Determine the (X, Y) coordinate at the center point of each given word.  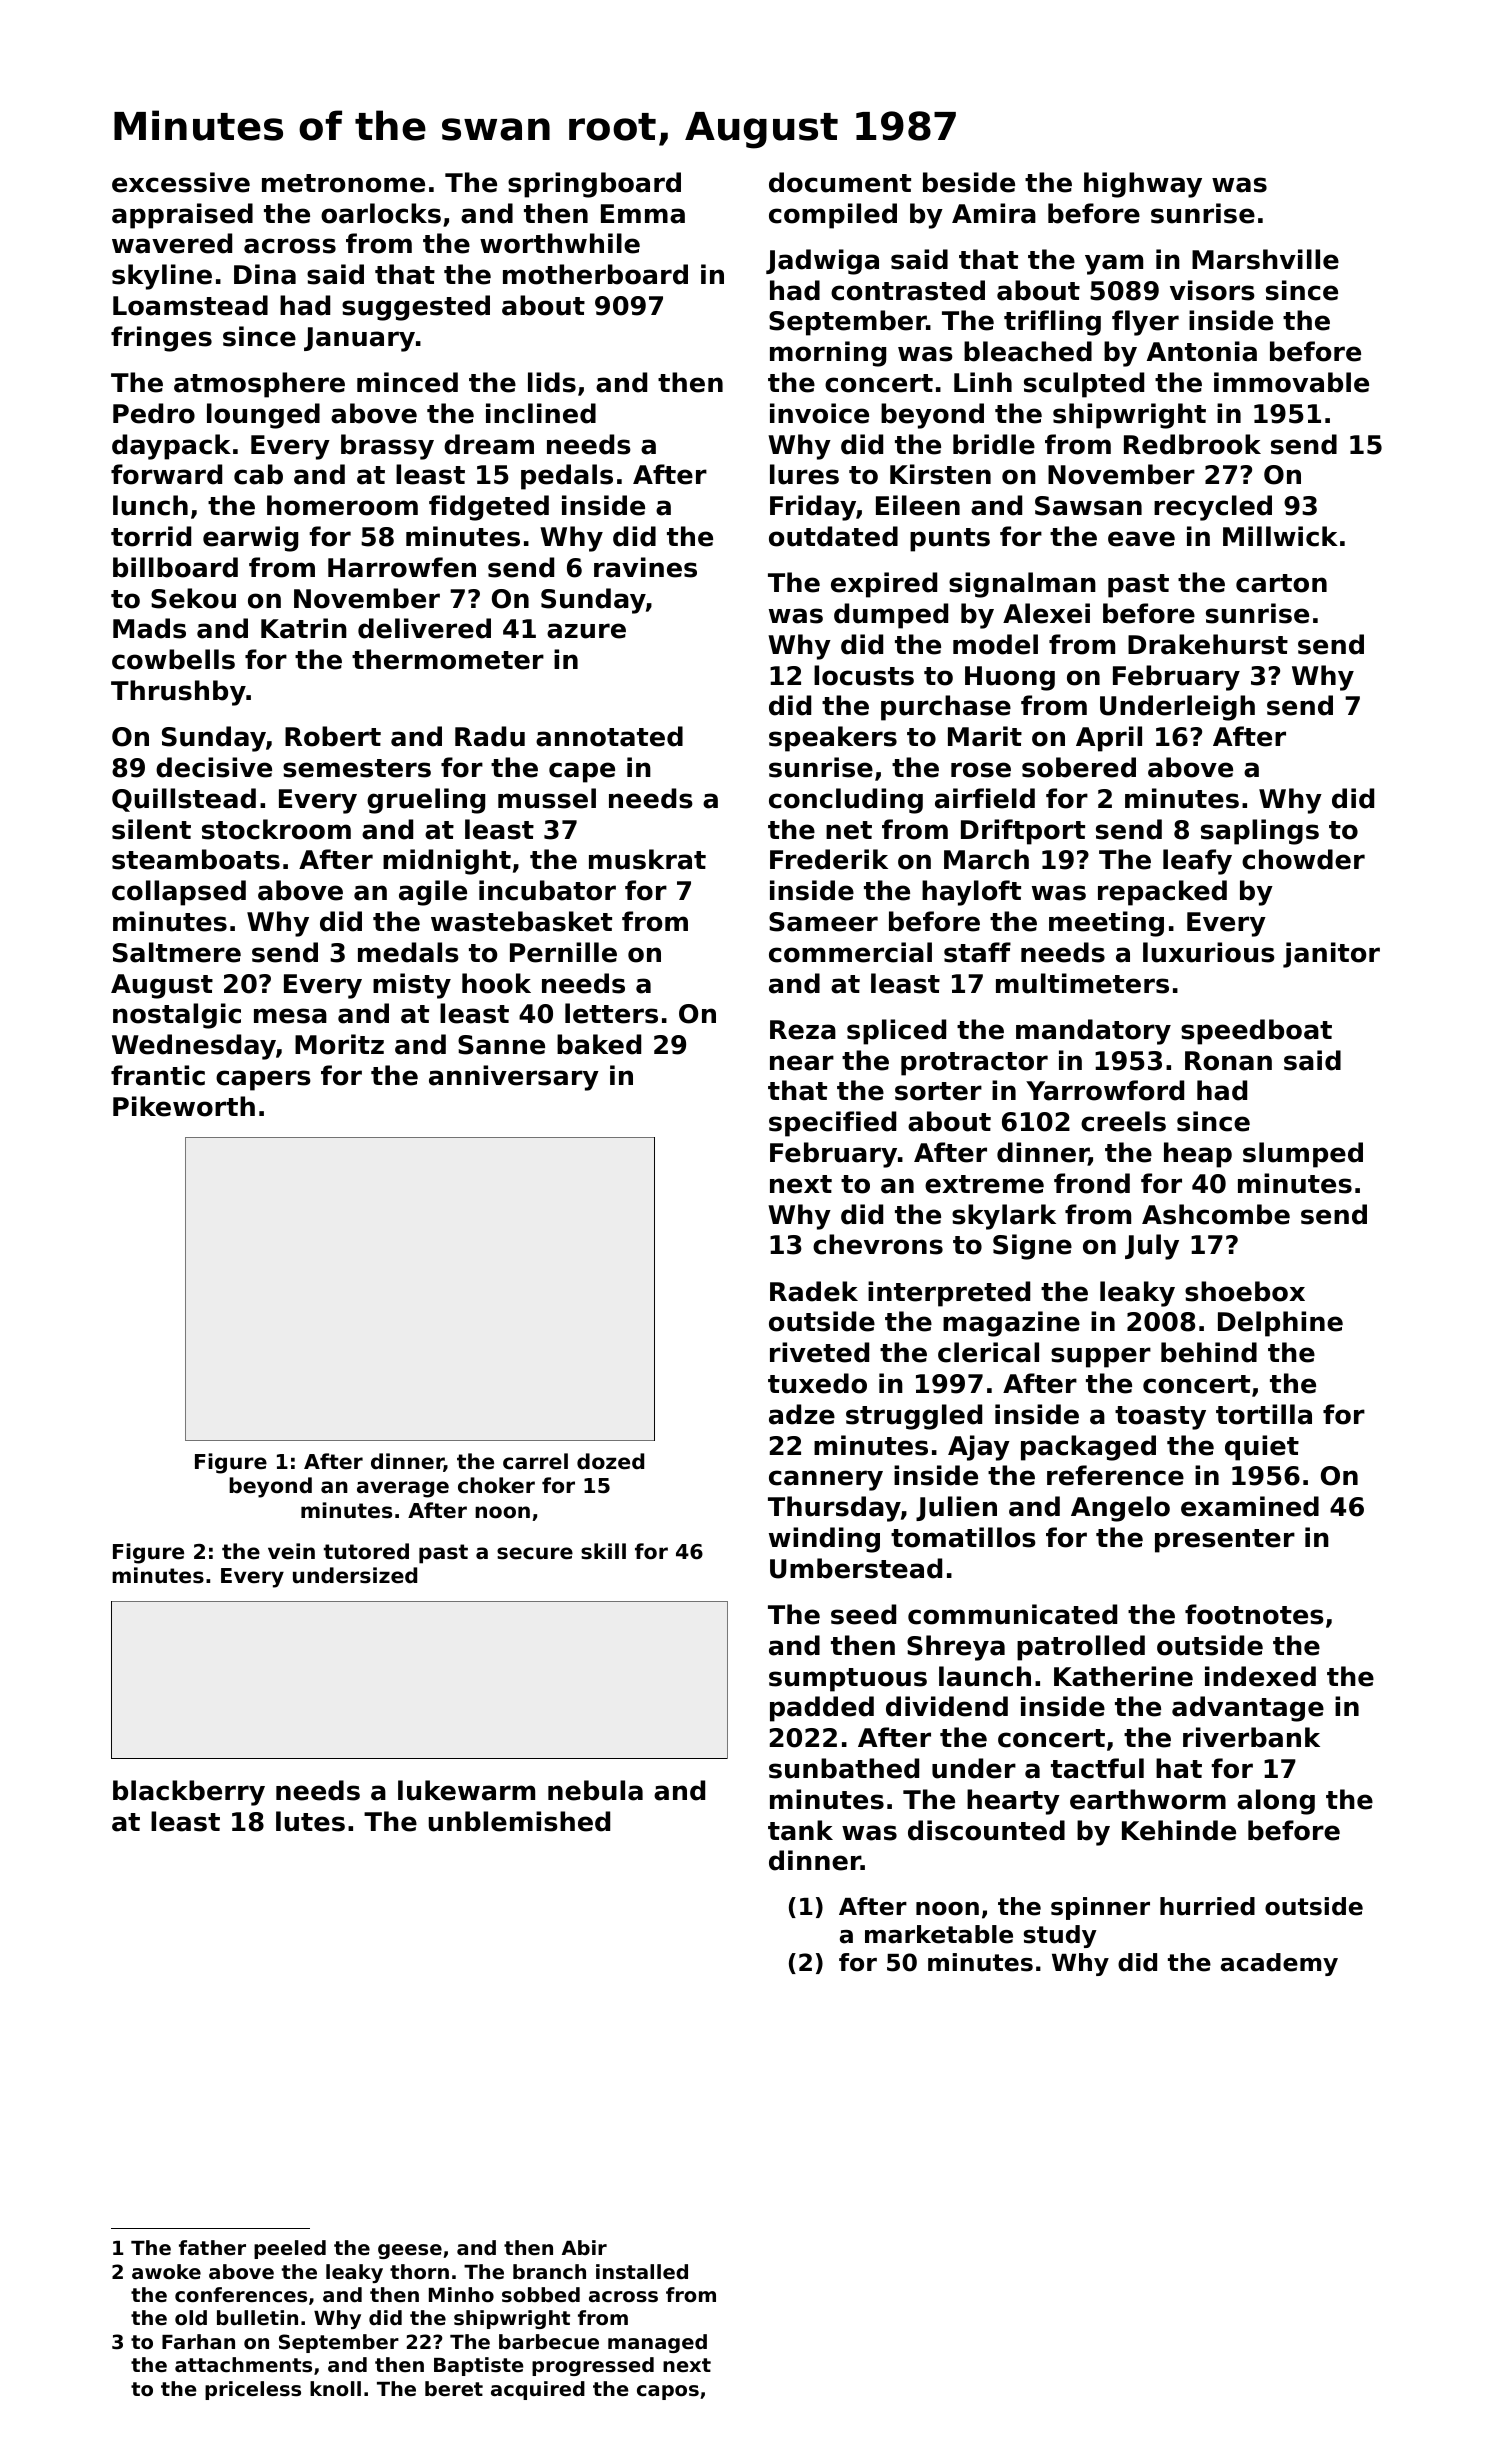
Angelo (1120, 1509)
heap (1198, 1155)
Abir (584, 2247)
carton (1281, 583)
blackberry (189, 1793)
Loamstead (190, 305)
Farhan (198, 2341)
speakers (833, 739)
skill (603, 1551)
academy (1279, 1964)
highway (1143, 185)
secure (535, 1553)
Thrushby (178, 693)
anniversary (514, 1078)
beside (969, 182)
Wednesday (194, 1047)
